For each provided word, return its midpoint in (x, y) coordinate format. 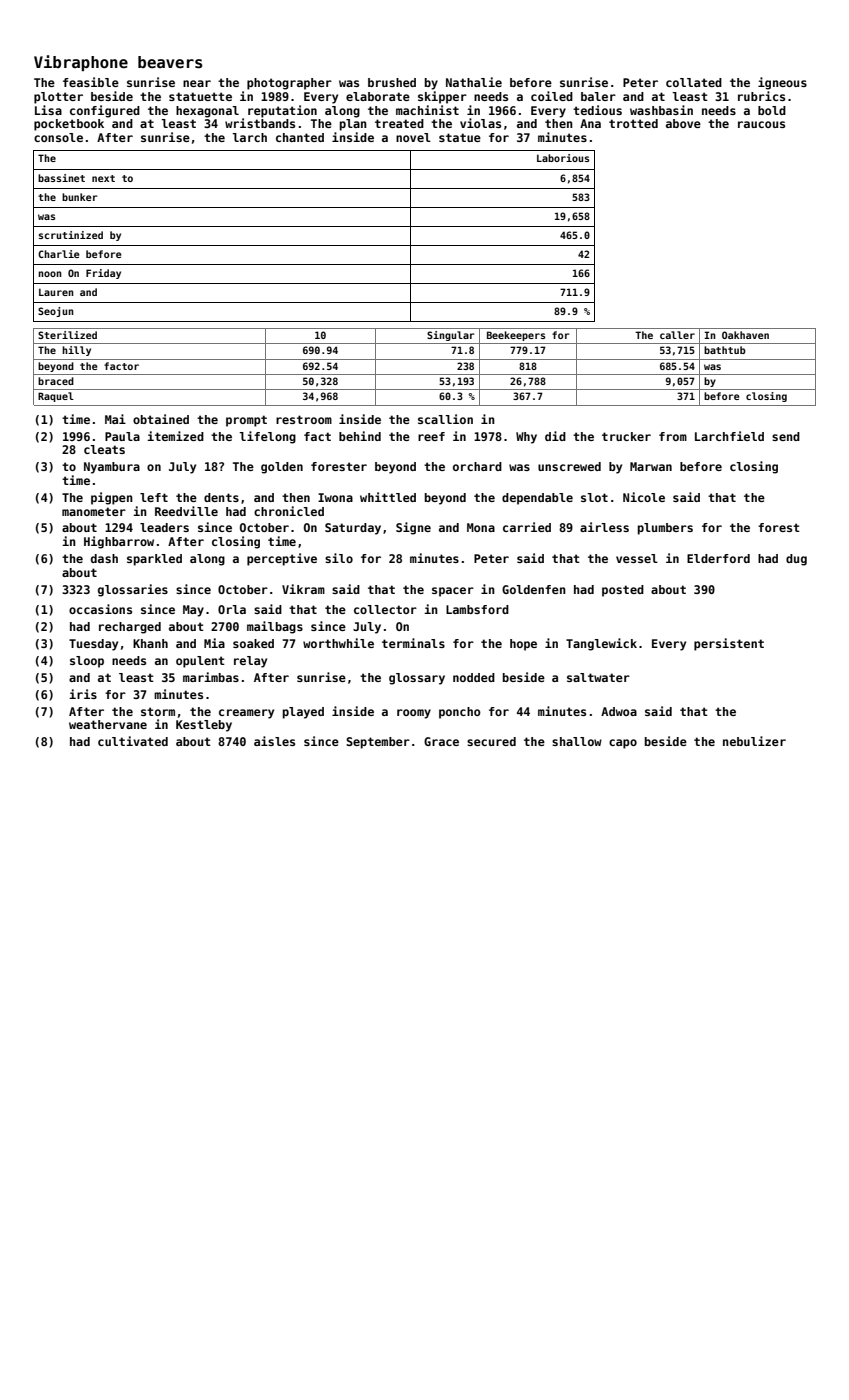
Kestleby (204, 726)
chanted (300, 137)
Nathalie (474, 82)
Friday (103, 274)
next (103, 178)
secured (491, 741)
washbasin (661, 110)
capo (623, 744)
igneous (782, 83)
